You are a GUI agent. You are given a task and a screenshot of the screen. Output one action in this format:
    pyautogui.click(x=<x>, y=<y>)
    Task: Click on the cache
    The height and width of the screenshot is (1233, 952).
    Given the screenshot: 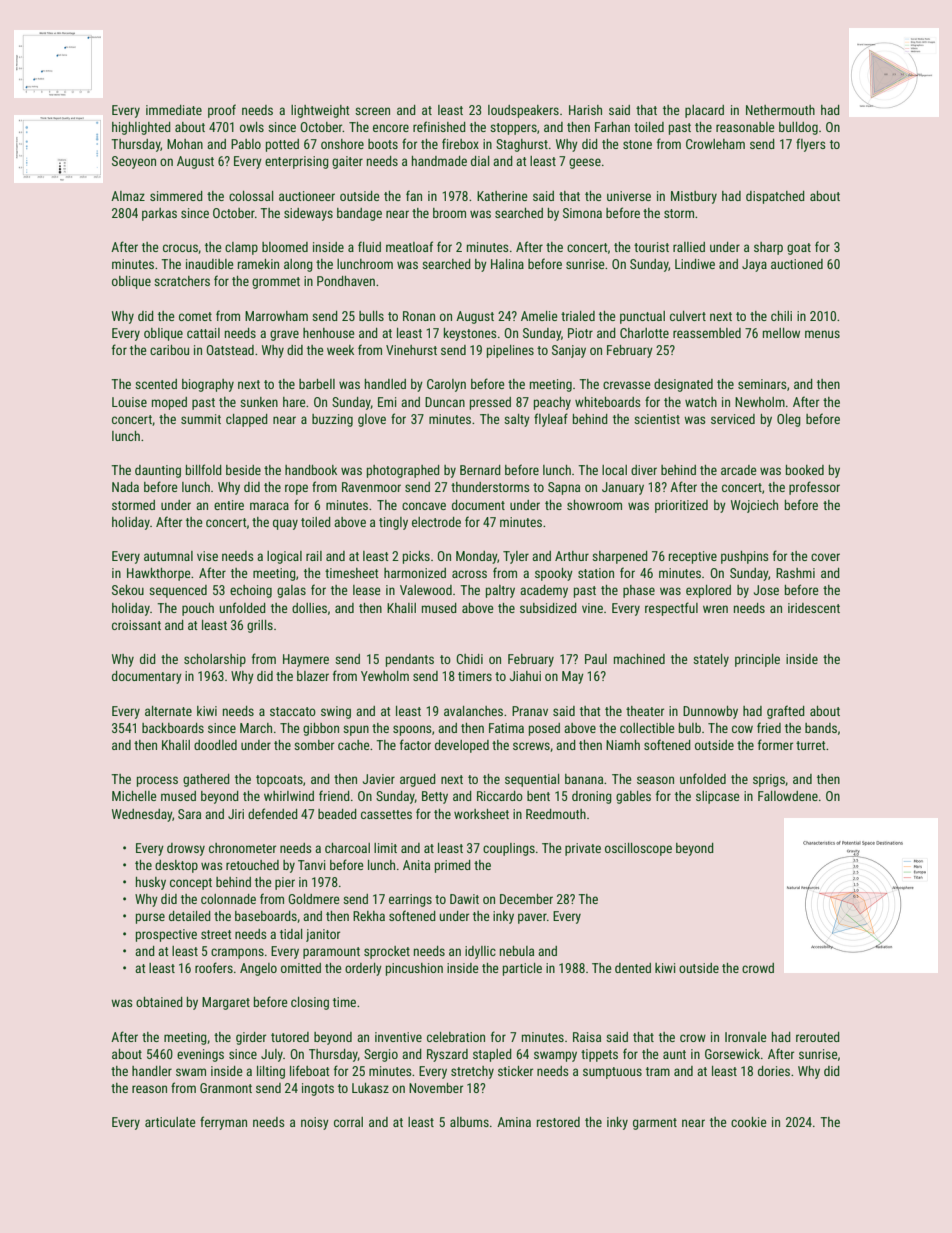 What is the action you would take?
    pyautogui.click(x=354, y=745)
